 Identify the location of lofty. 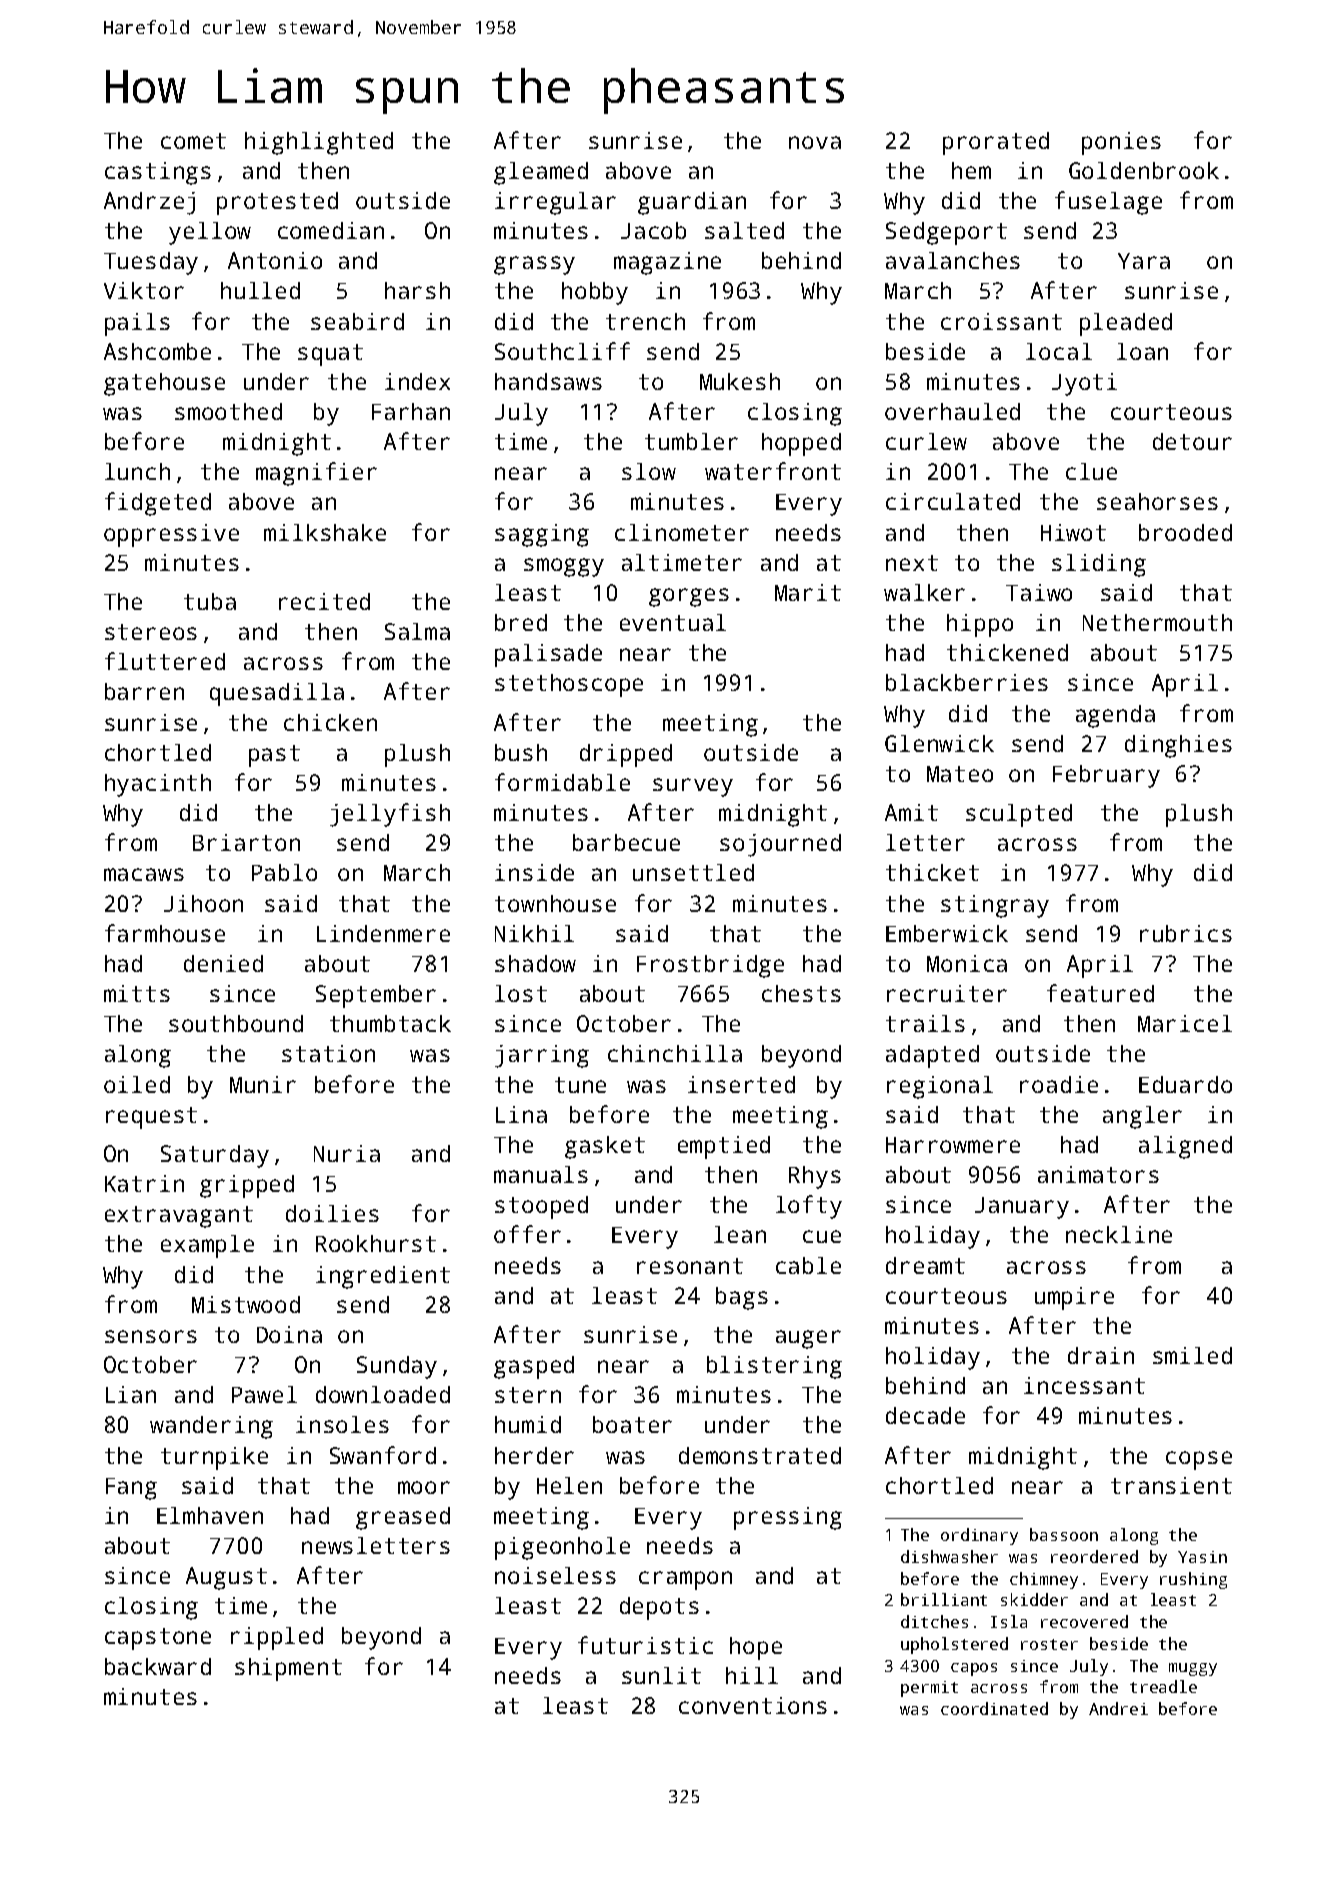
(809, 1207).
